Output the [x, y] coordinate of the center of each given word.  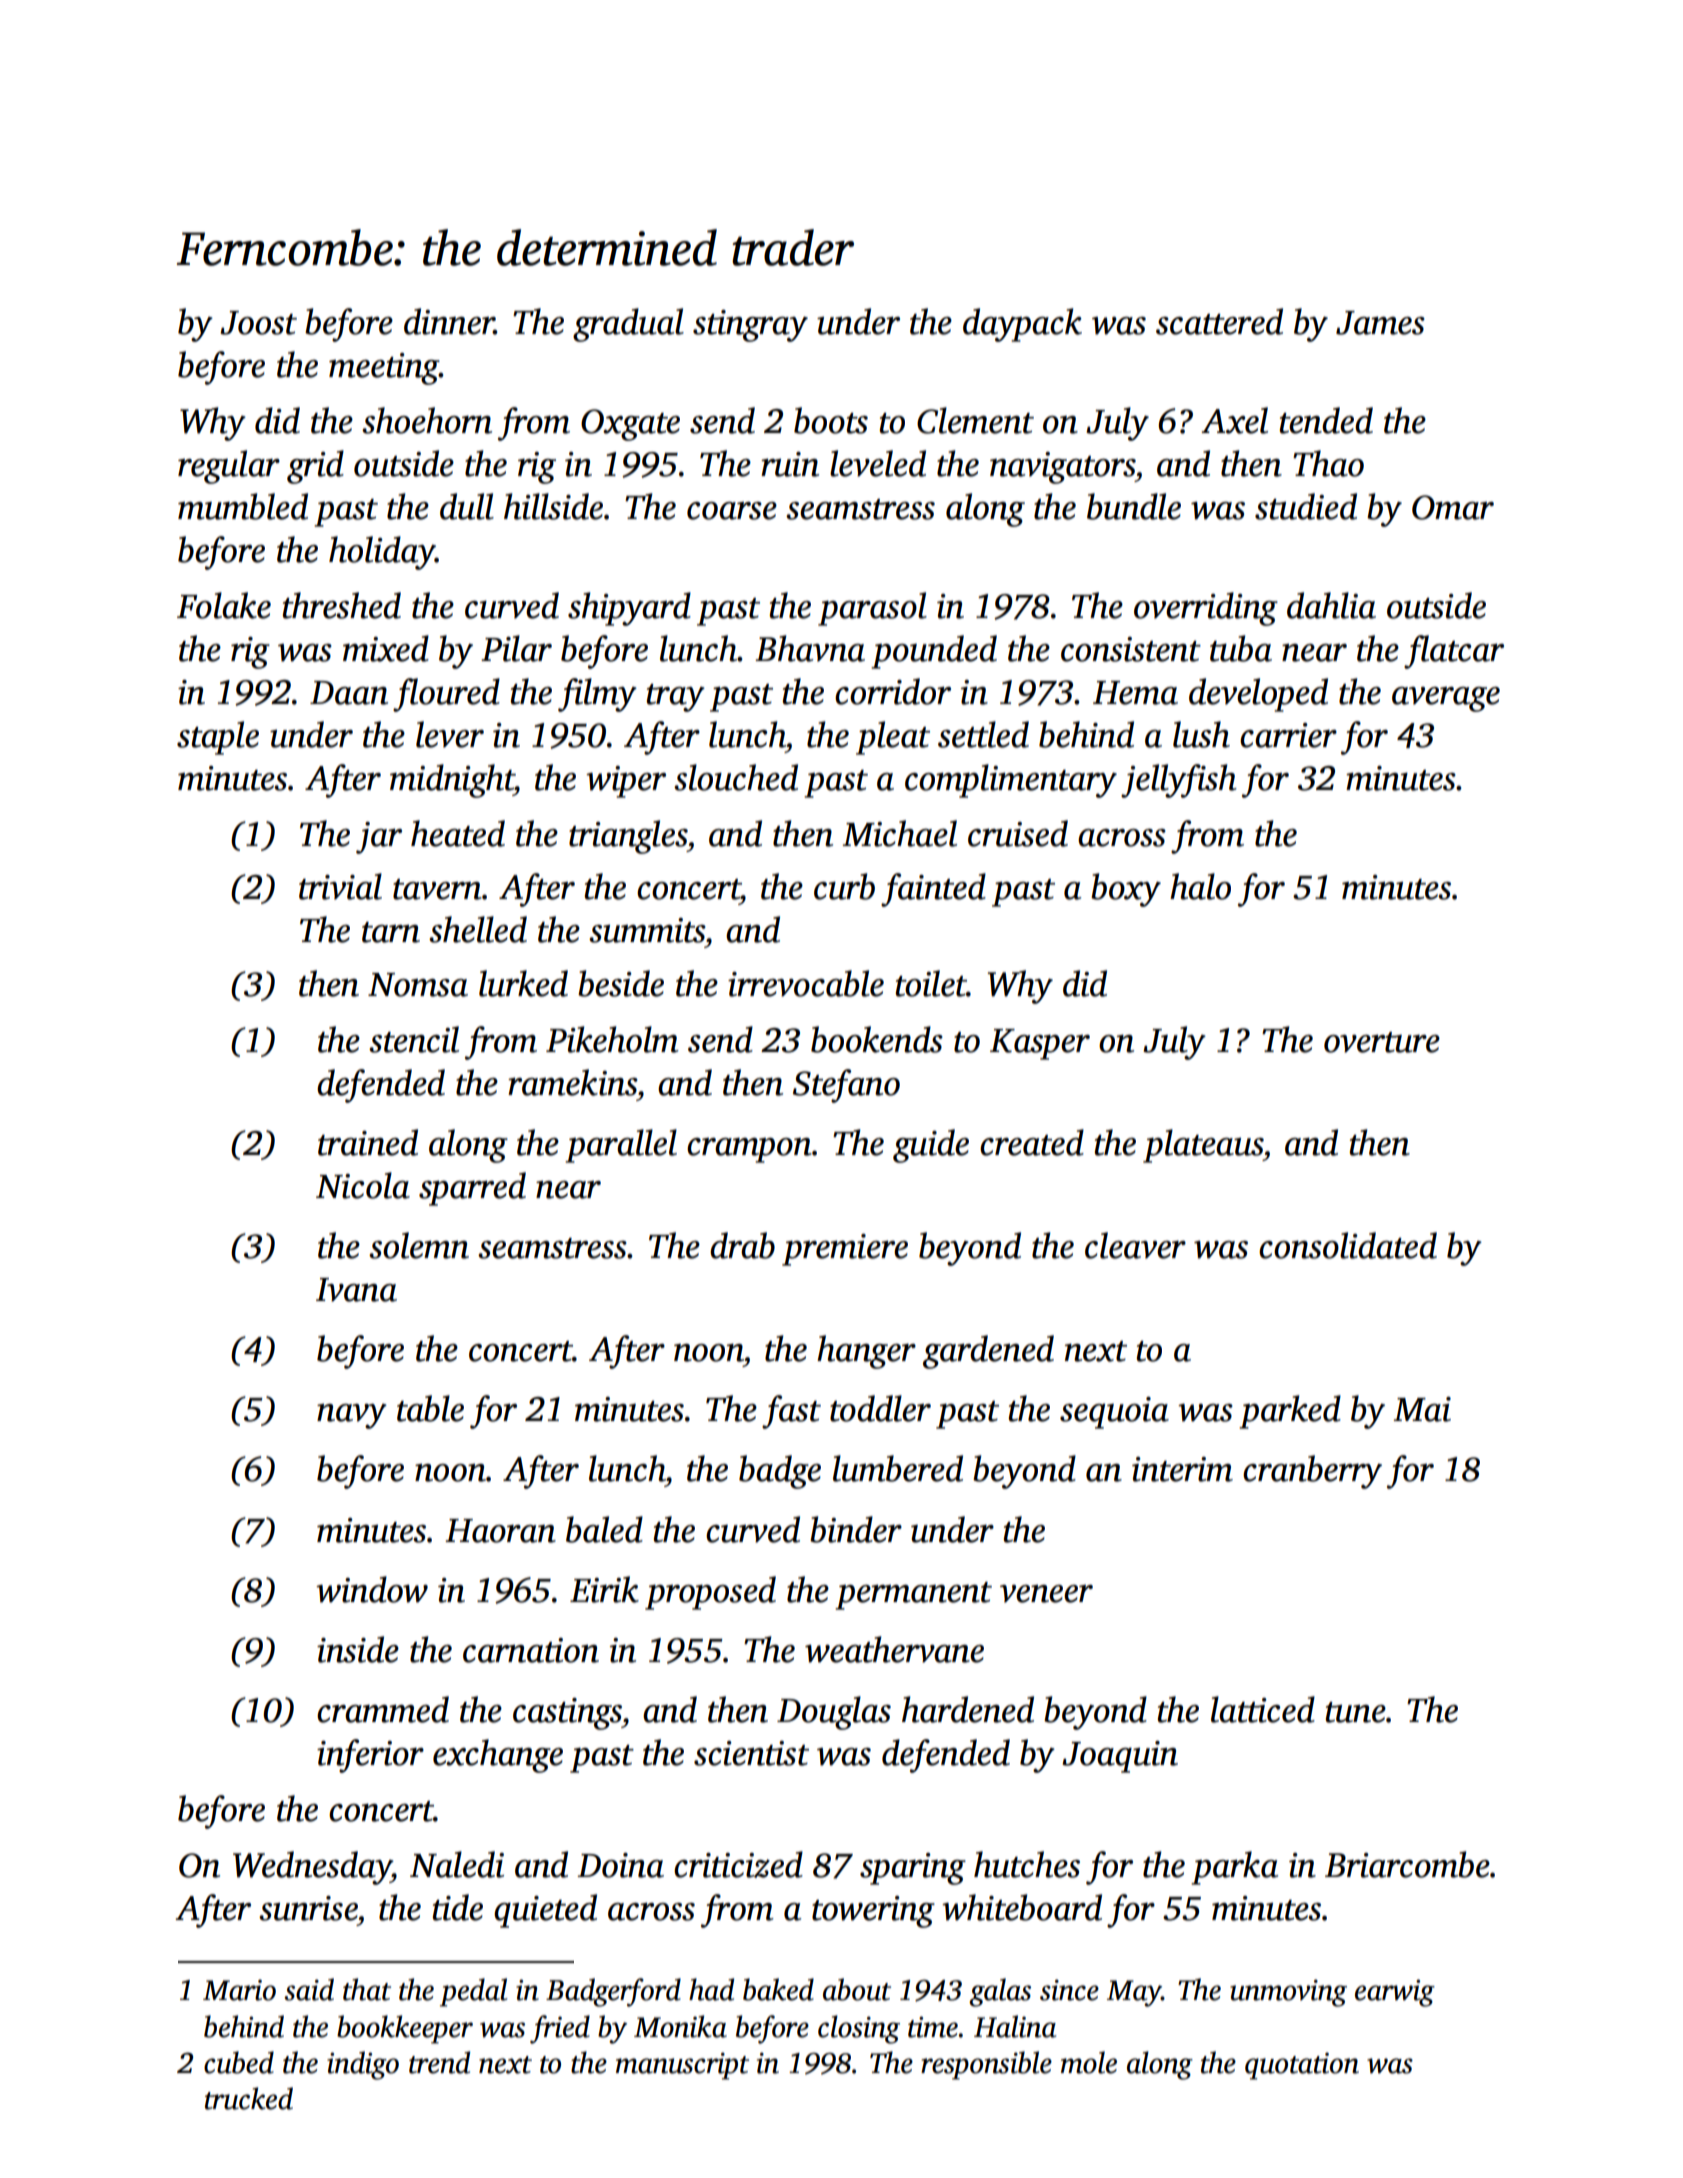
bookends [877, 1039]
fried [560, 2029]
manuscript [682, 2066]
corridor [893, 691]
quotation [1302, 2066]
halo [1200, 886]
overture [1382, 1042]
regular [229, 467]
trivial [340, 886]
